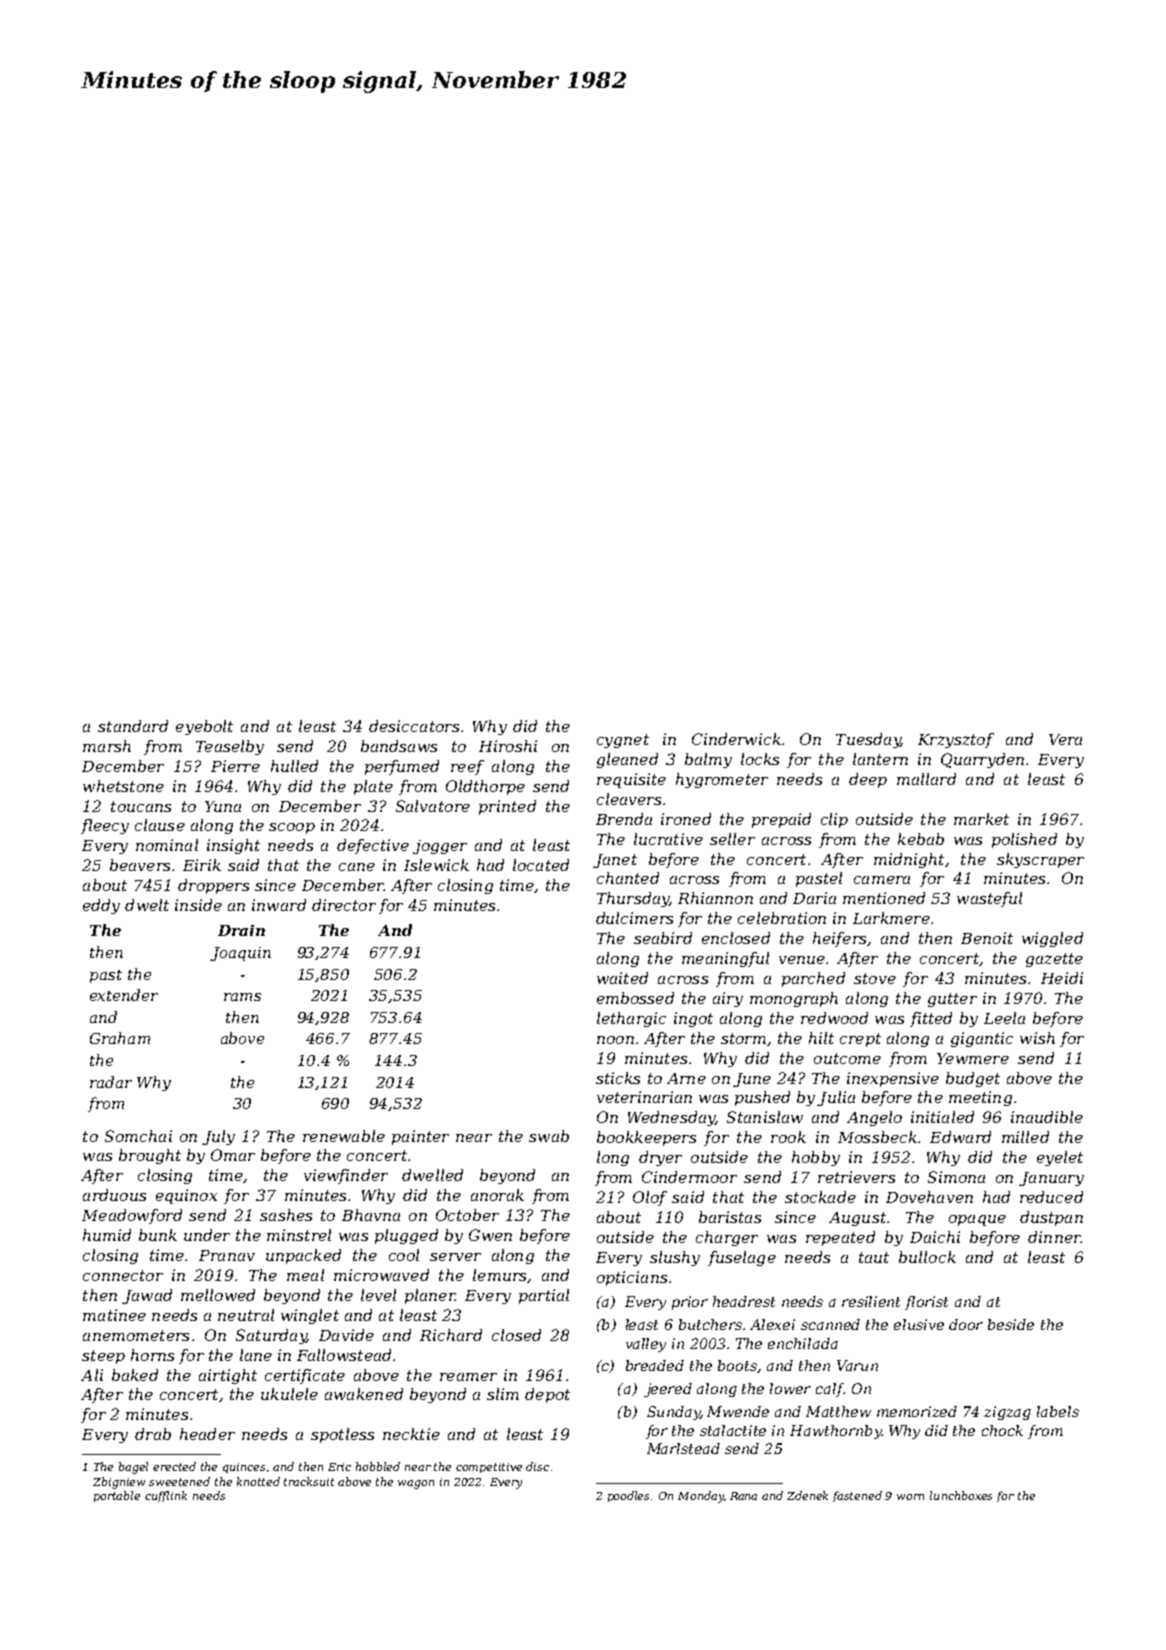  Describe the element at coordinates (241, 930) in the page. I see `Drain` at that location.
